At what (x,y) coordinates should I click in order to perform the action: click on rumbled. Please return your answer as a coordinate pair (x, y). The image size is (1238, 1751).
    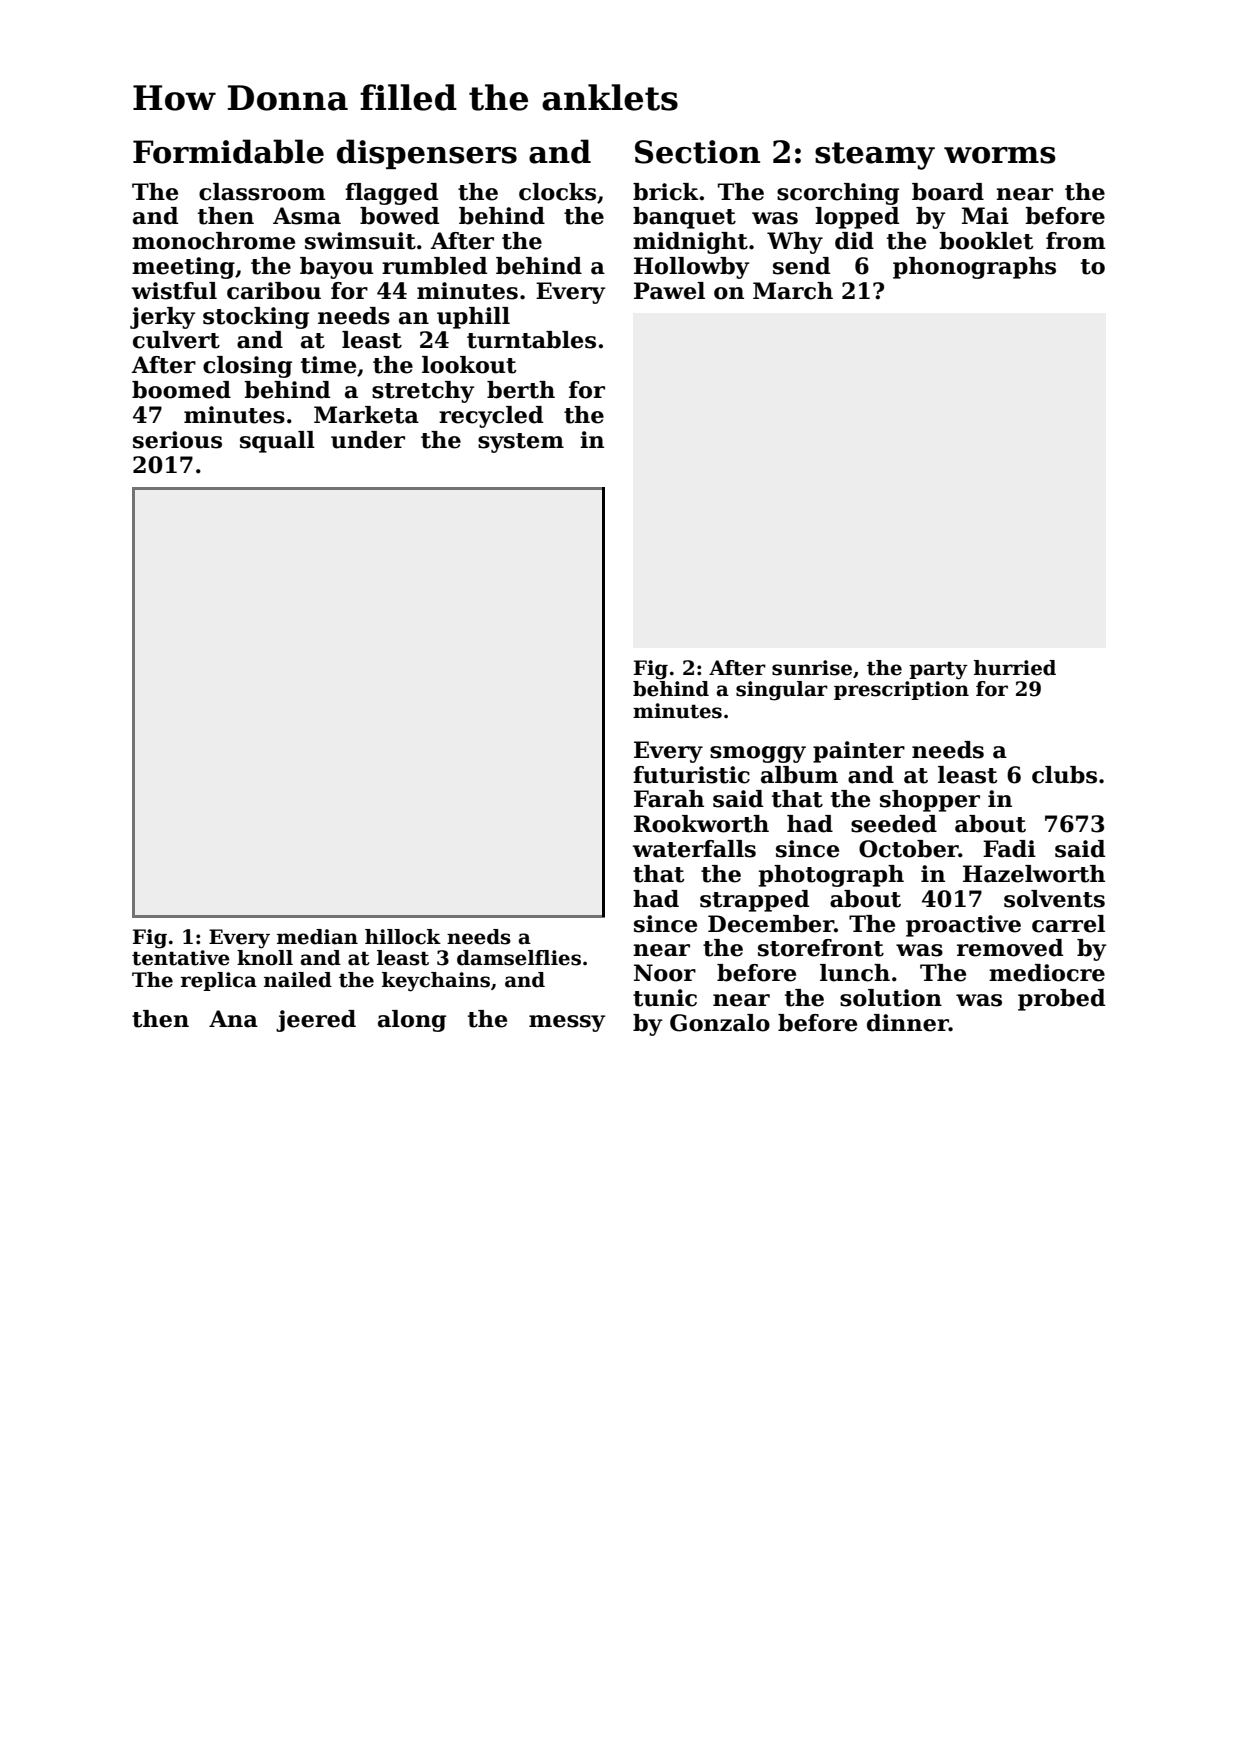
    Looking at the image, I should click on (434, 266).
